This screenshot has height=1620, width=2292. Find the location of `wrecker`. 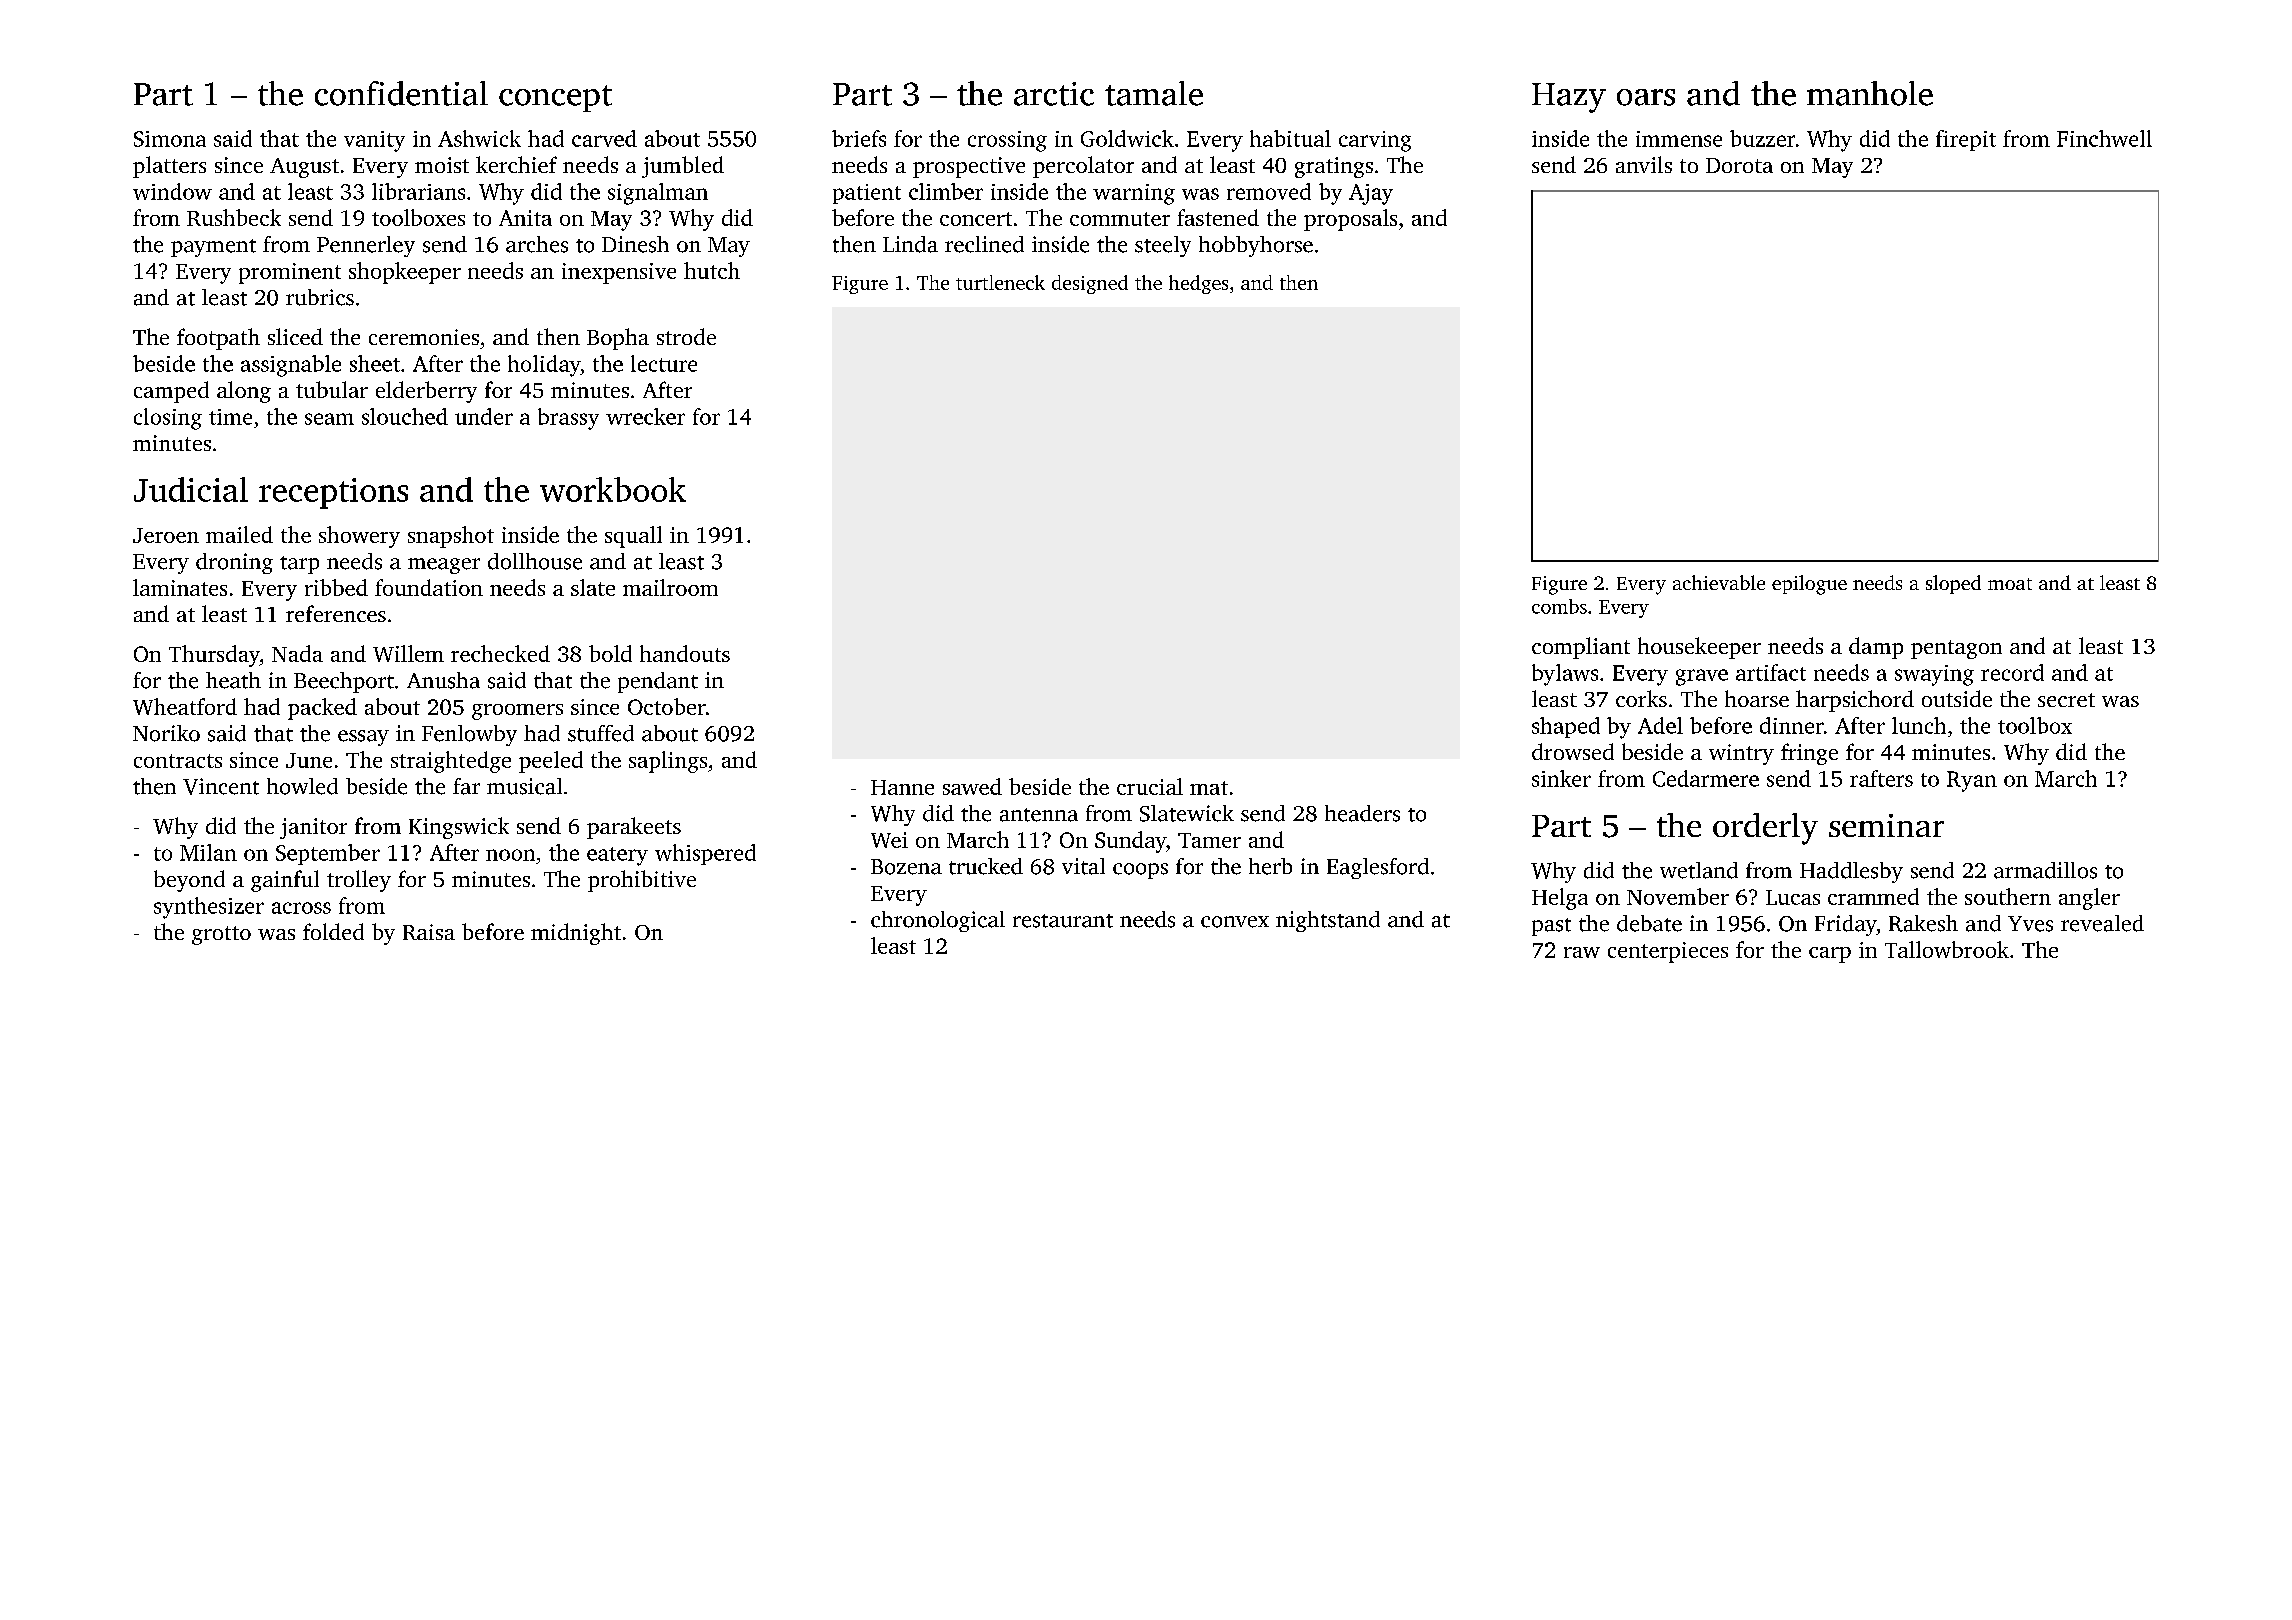

wrecker is located at coordinates (645, 416).
